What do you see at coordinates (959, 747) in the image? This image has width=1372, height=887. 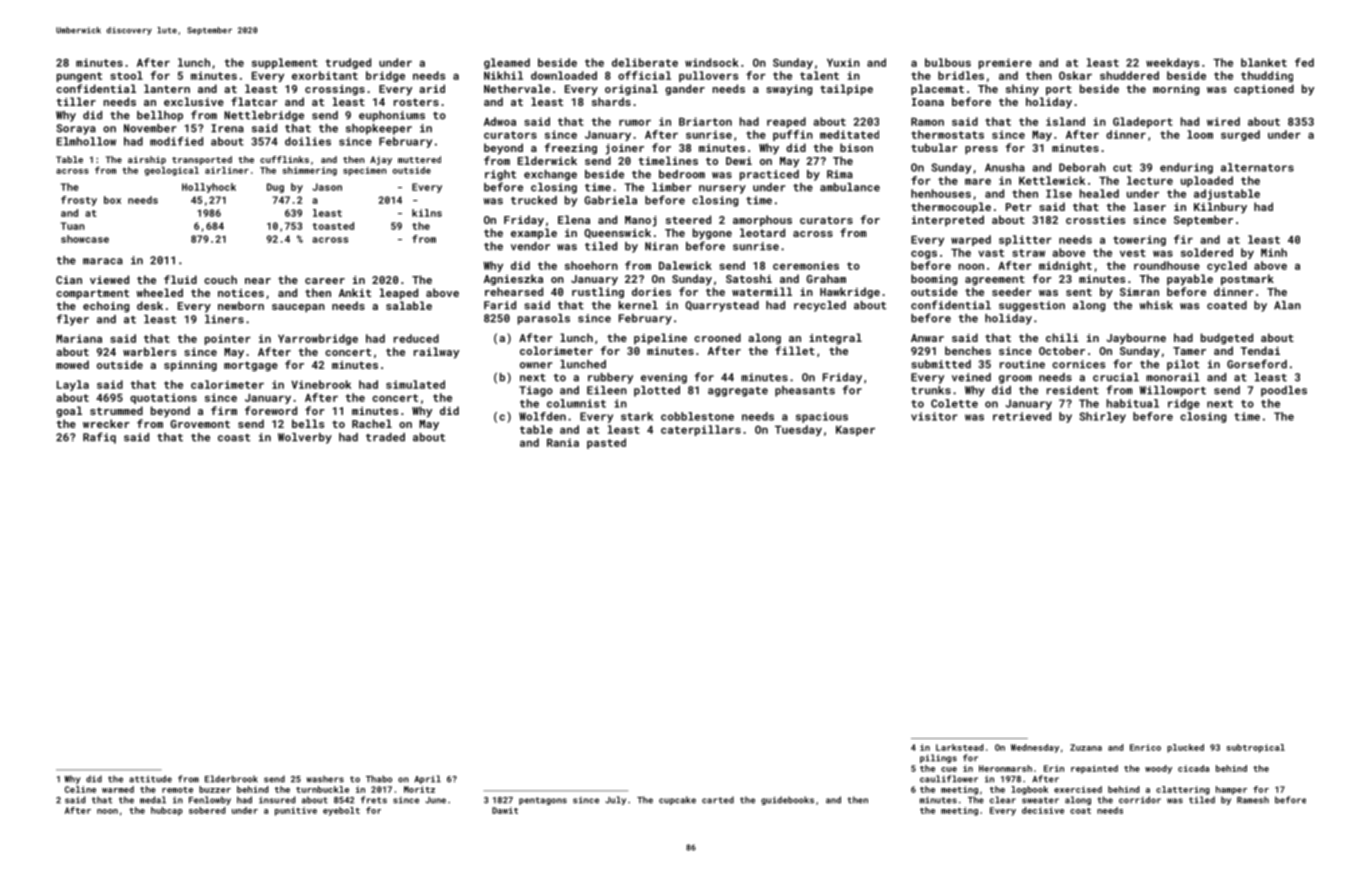 I see `Larkstead` at bounding box center [959, 747].
